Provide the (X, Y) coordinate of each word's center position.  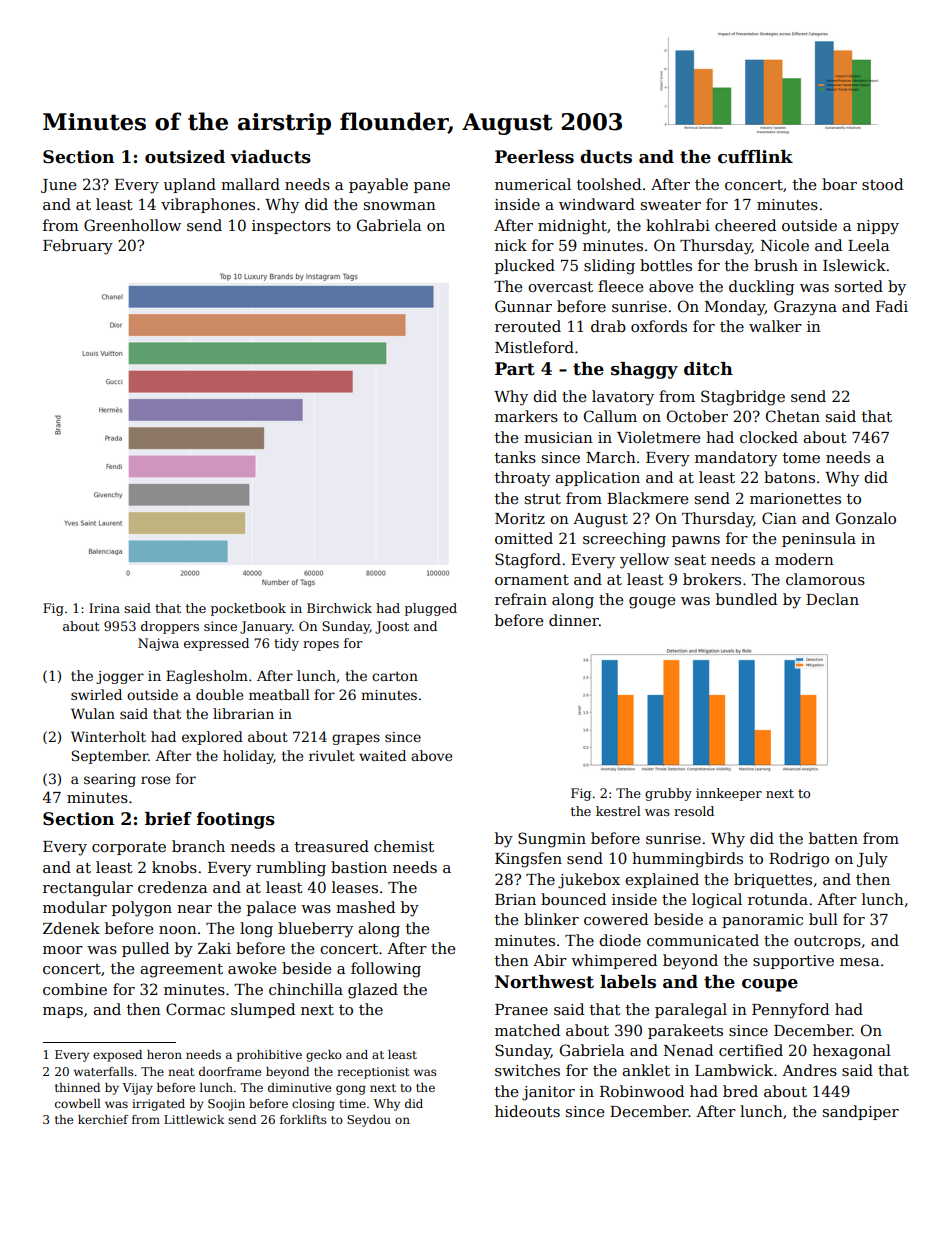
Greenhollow (132, 225)
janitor (548, 1093)
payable (378, 186)
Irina (104, 608)
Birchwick (339, 608)
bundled (746, 599)
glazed (373, 991)
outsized (185, 157)
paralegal (691, 1011)
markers (526, 416)
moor (63, 950)
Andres (809, 1070)
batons (789, 477)
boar (839, 184)
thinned (77, 1087)
